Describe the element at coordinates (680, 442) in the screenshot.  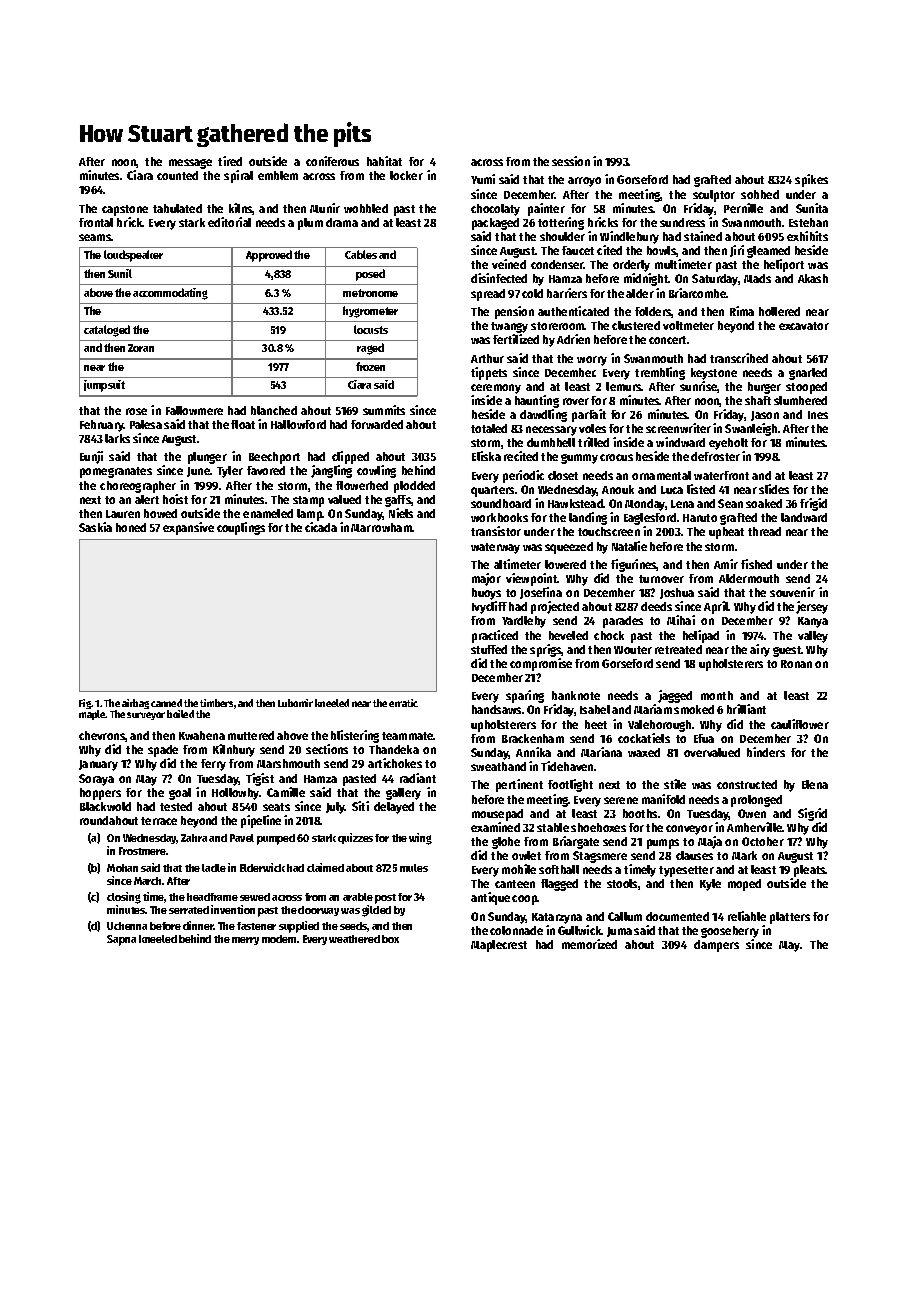
I see `windward` at that location.
